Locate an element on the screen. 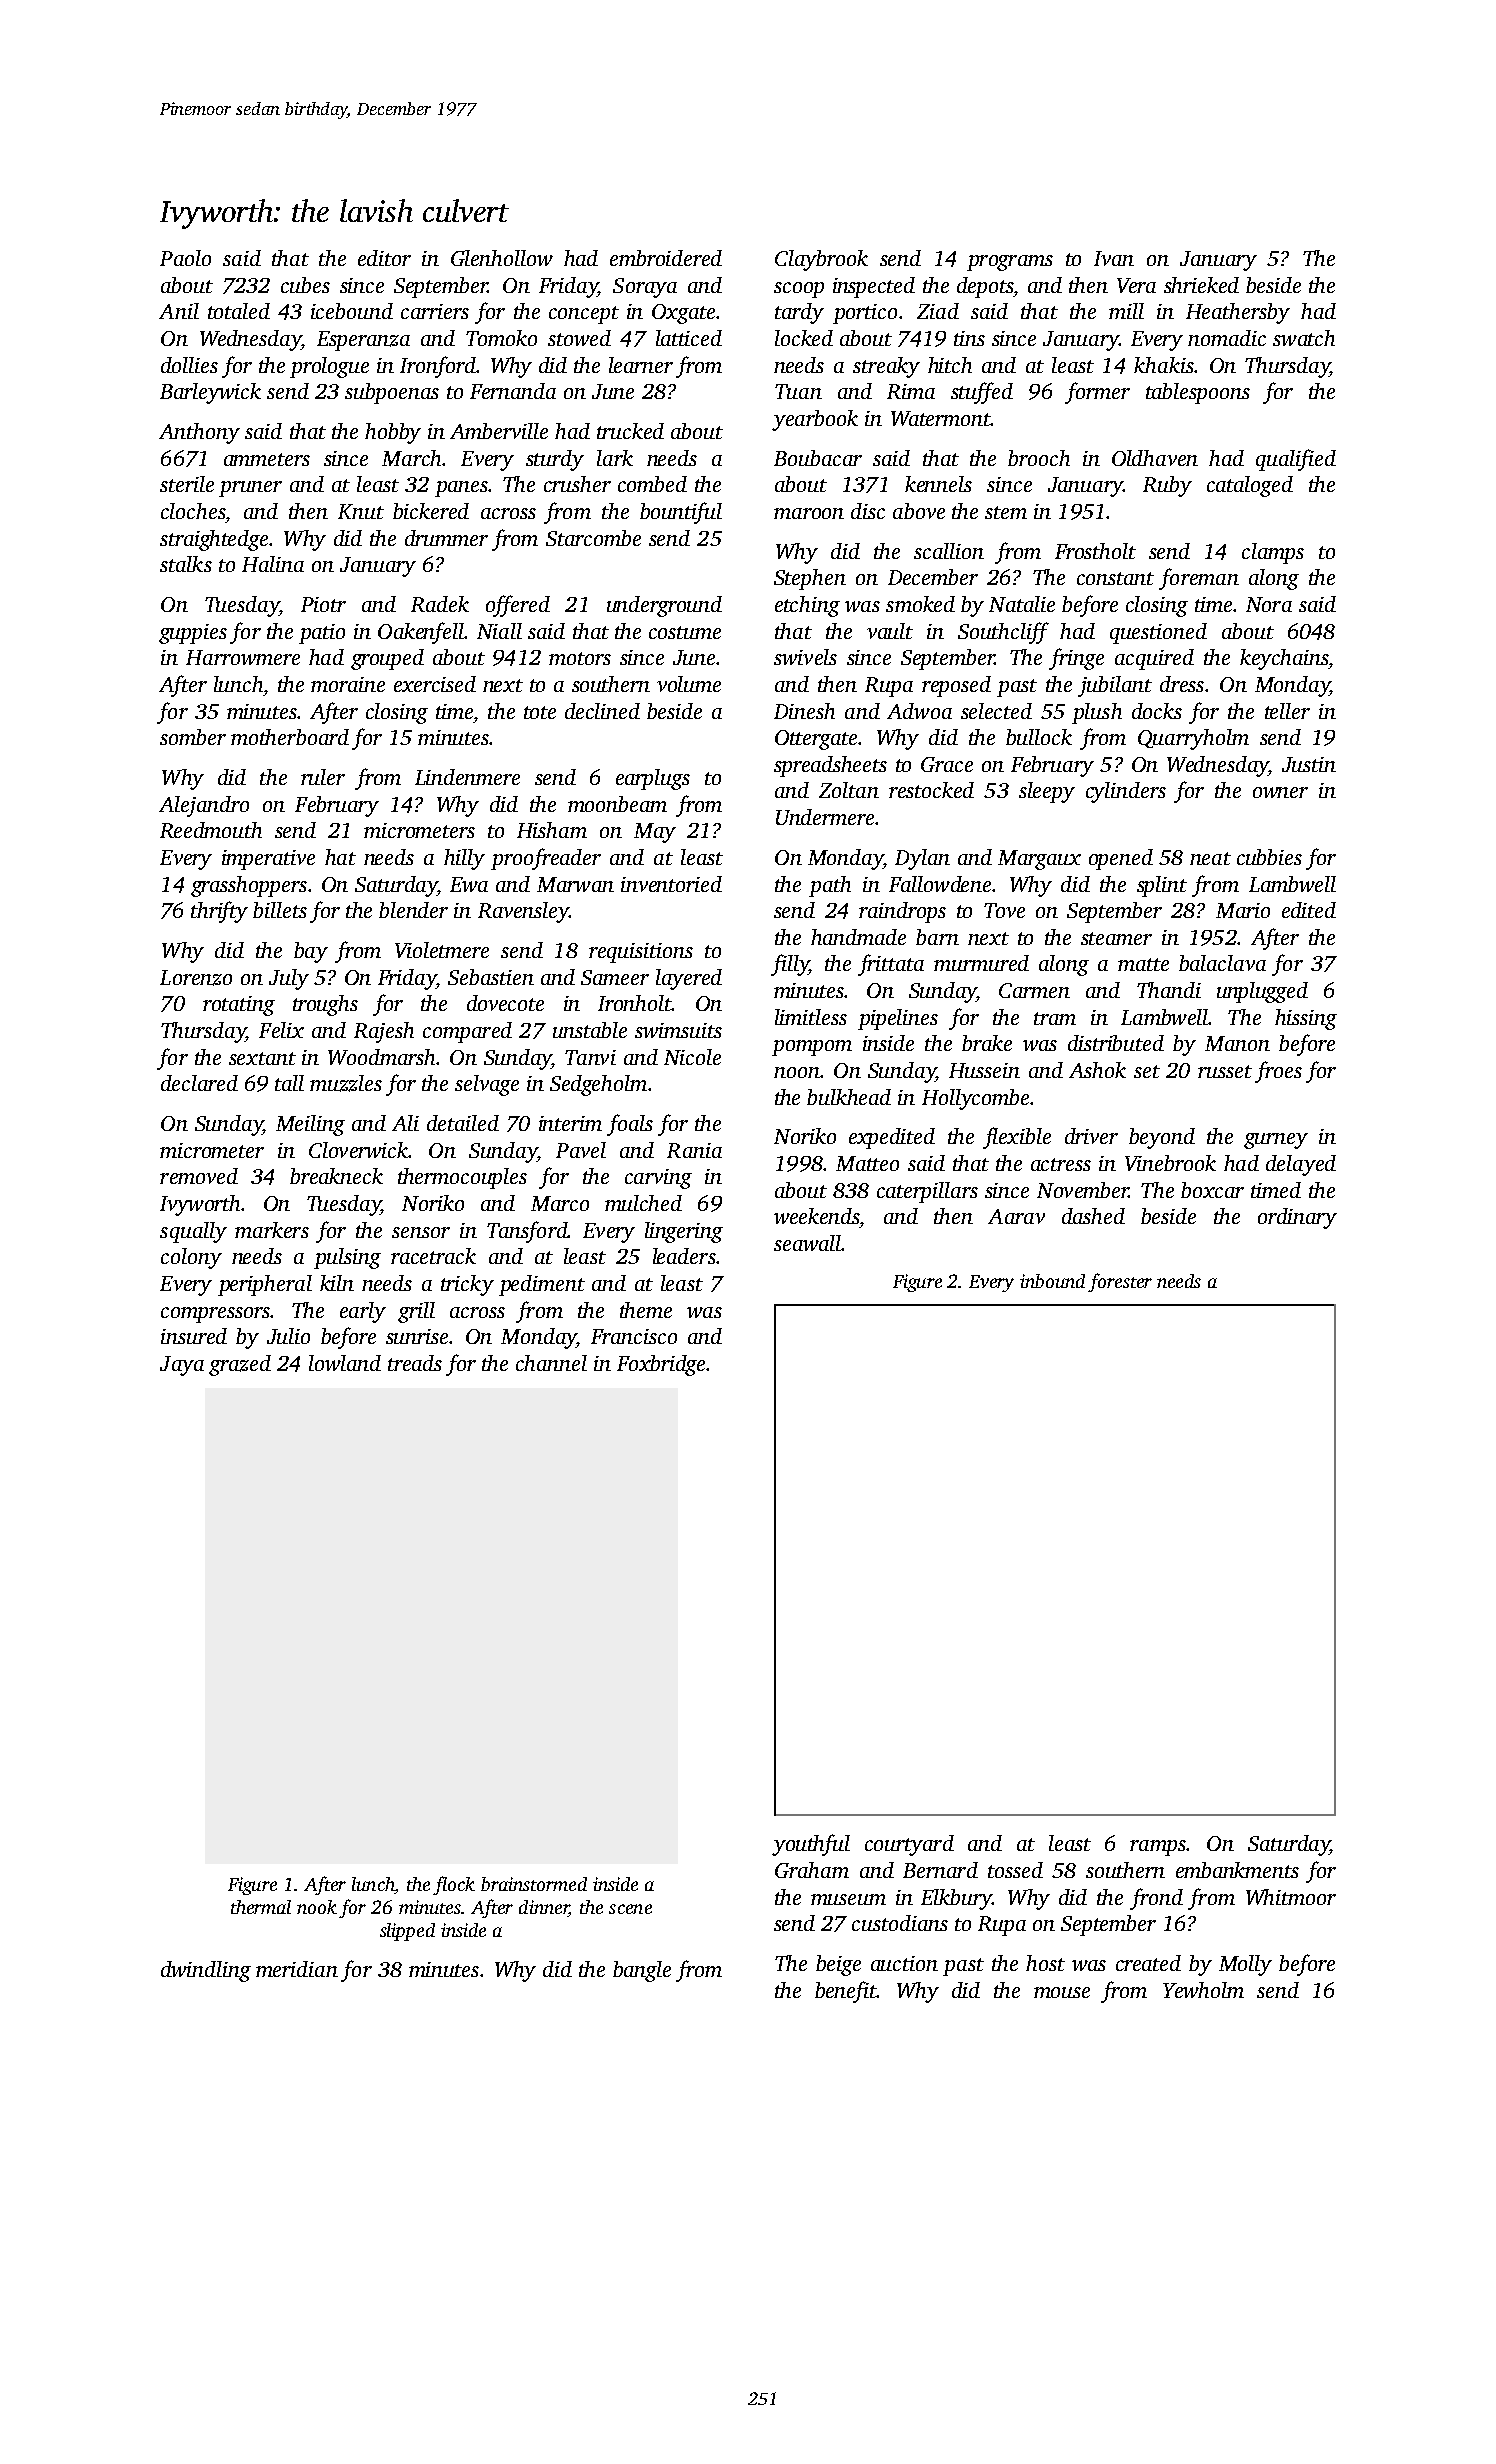 Image resolution: width=1496 pixels, height=2464 pixels. Lorenzo is located at coordinates (196, 978).
